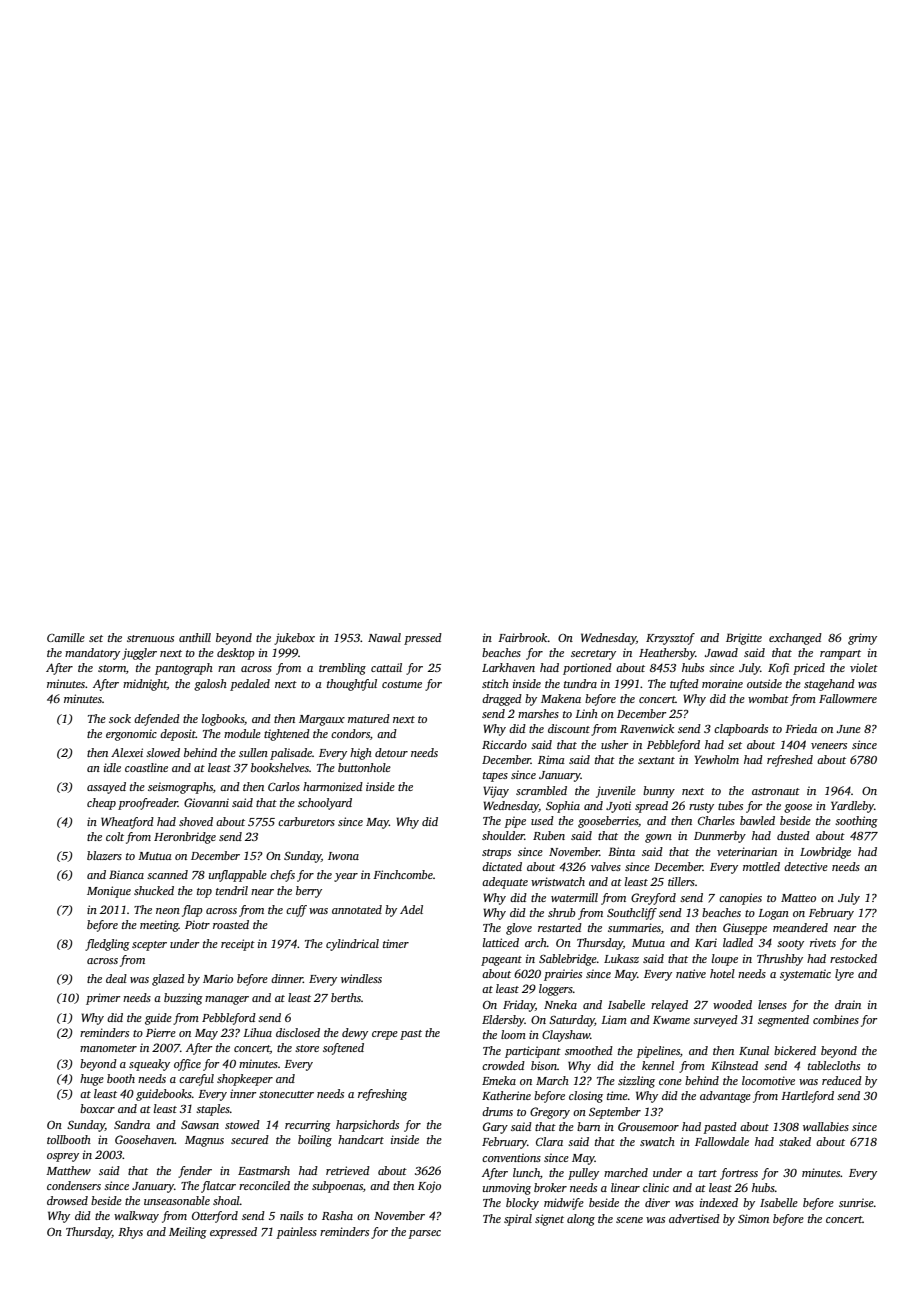 The height and width of the screenshot is (1308, 924). I want to click on Monique, so click(109, 892).
